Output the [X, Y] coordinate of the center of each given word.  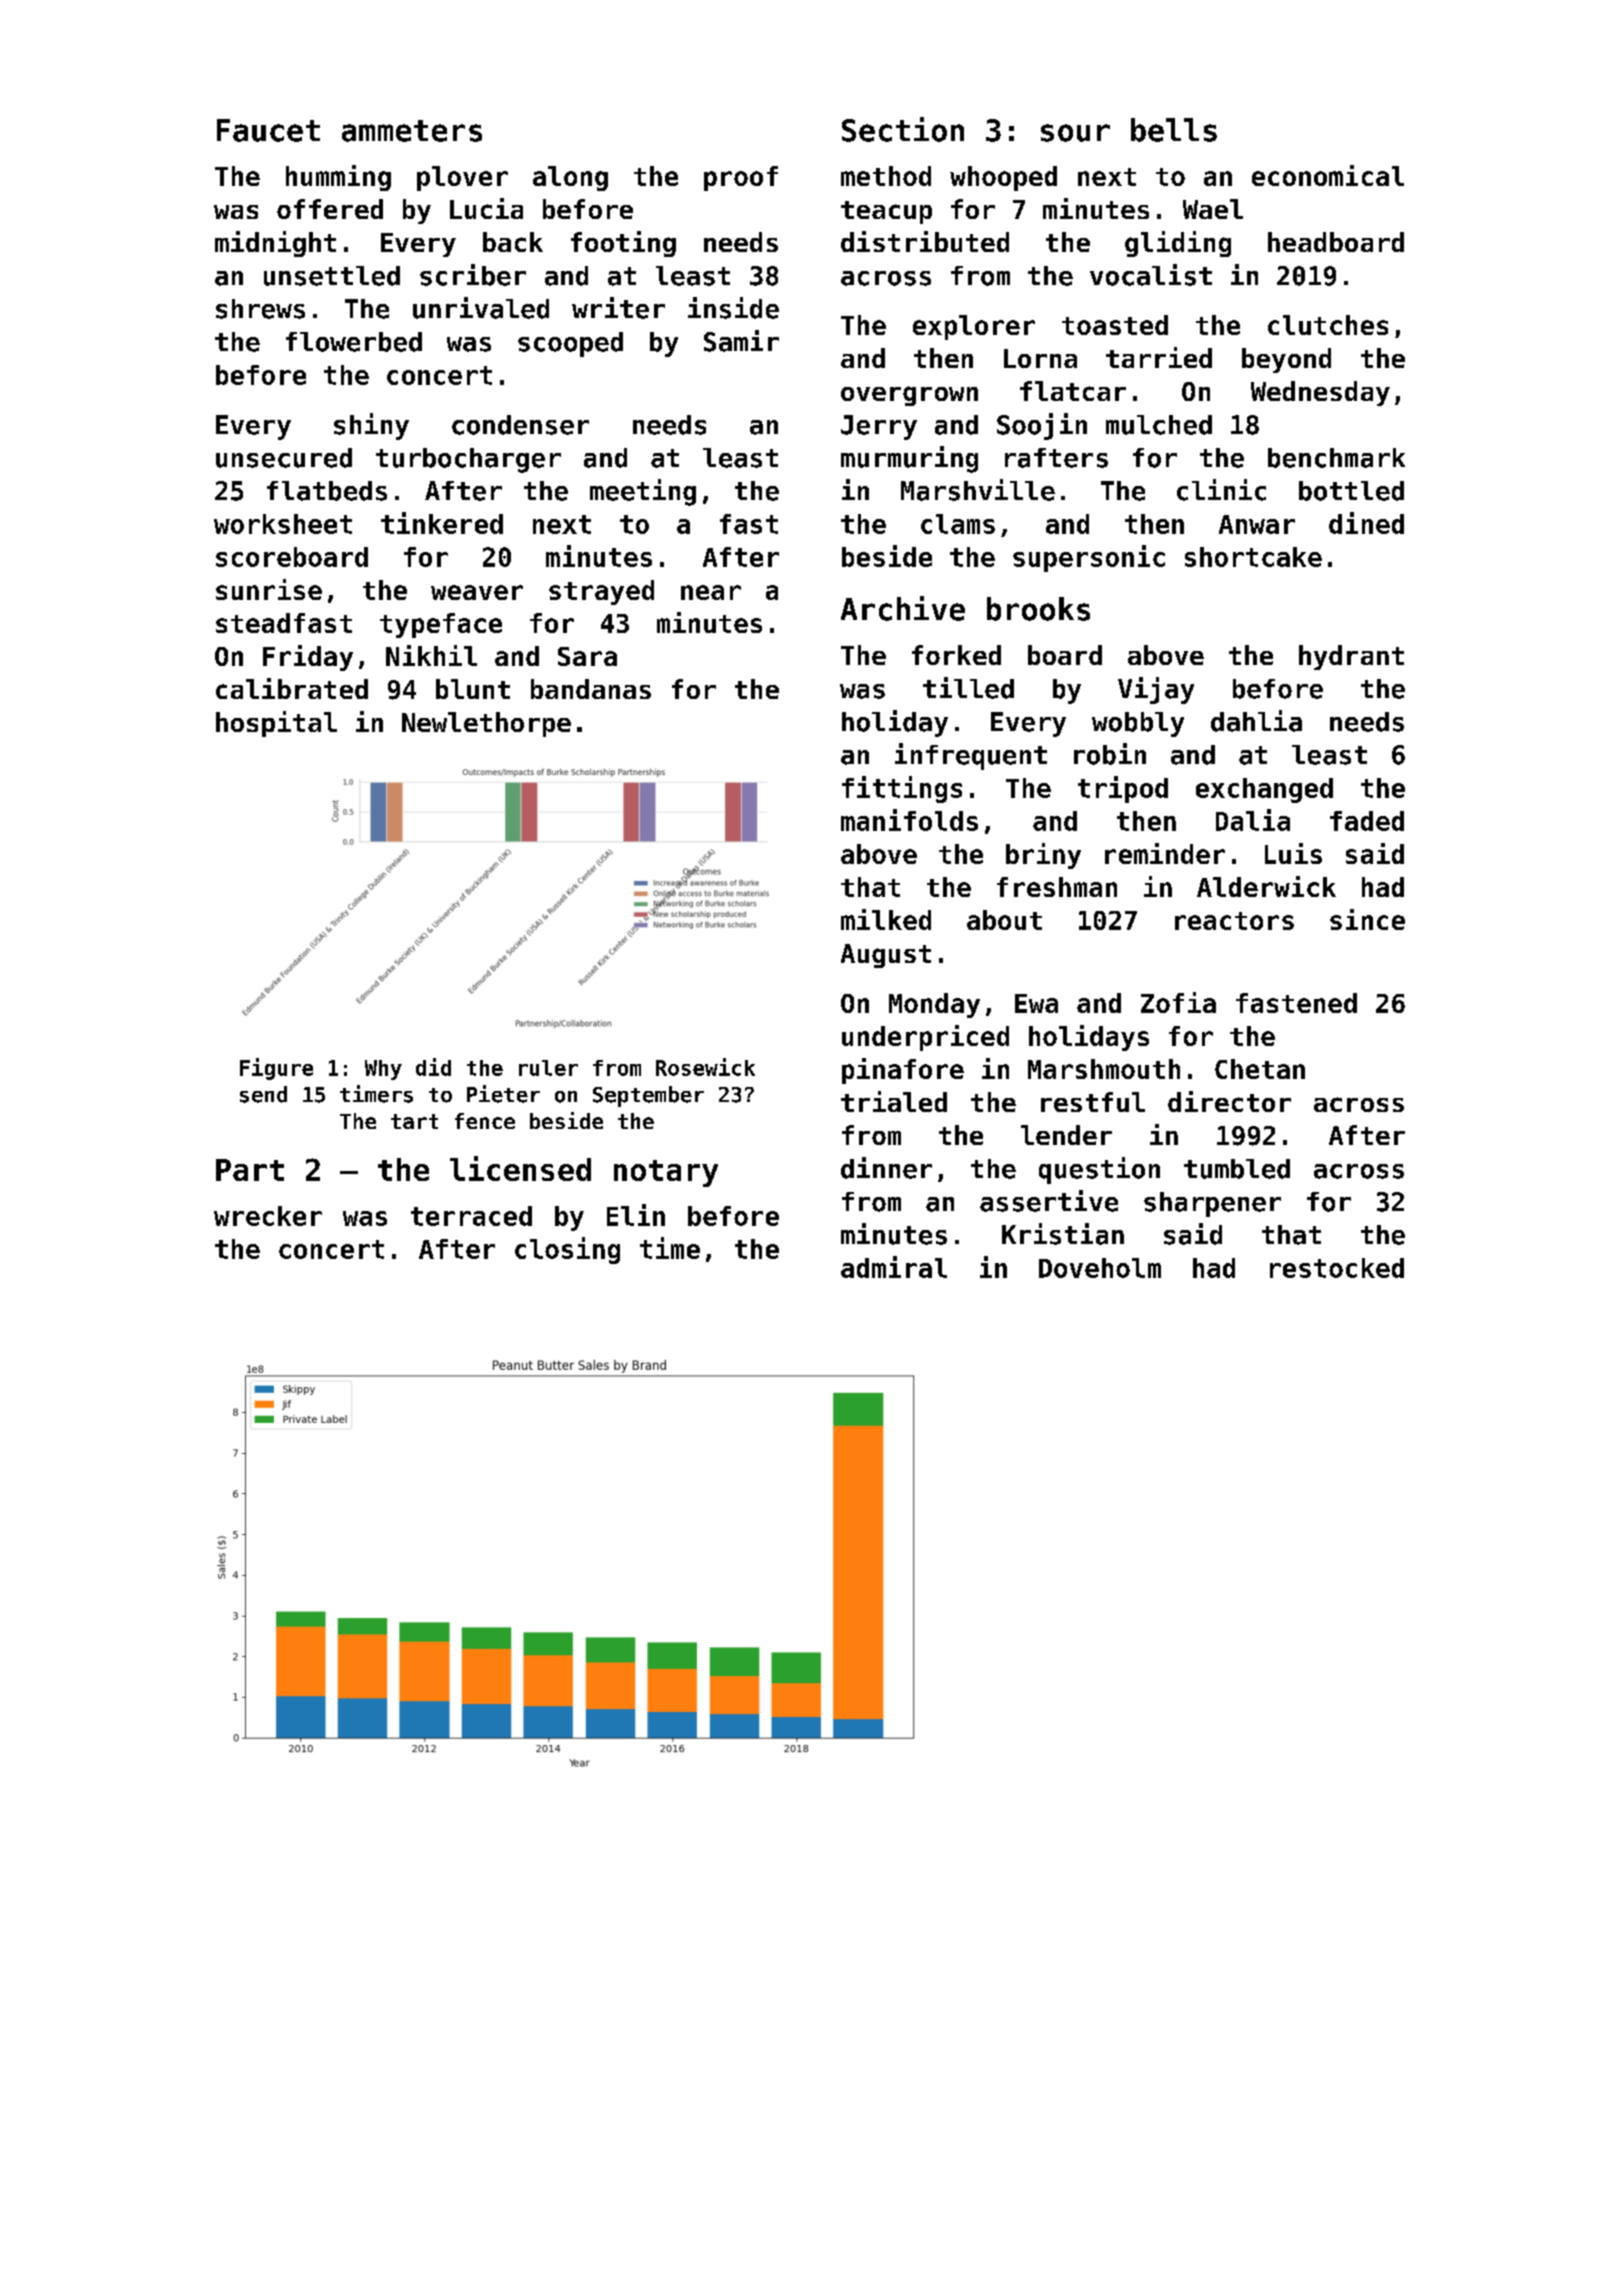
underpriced [925, 1038]
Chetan [1260, 1069]
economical [1328, 175]
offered [330, 209]
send [263, 1094]
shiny [371, 426]
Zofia [1178, 1002]
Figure [276, 1069]
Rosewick [705, 1067]
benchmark [1336, 458]
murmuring [909, 459]
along [570, 178]
